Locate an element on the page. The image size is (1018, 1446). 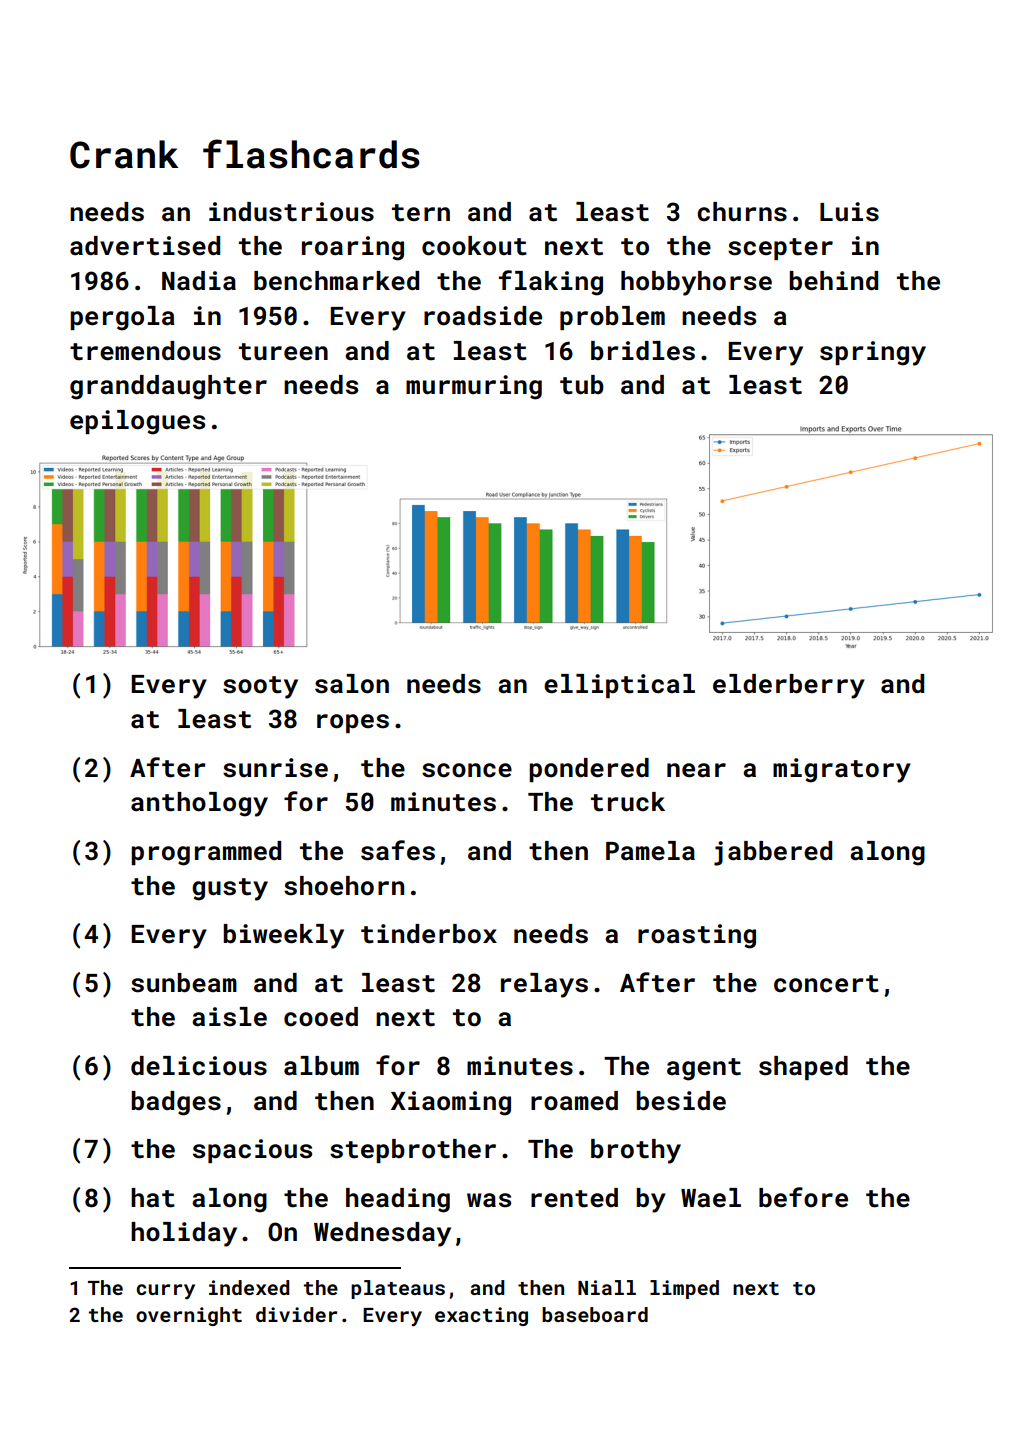
Wael is located at coordinates (711, 1198).
